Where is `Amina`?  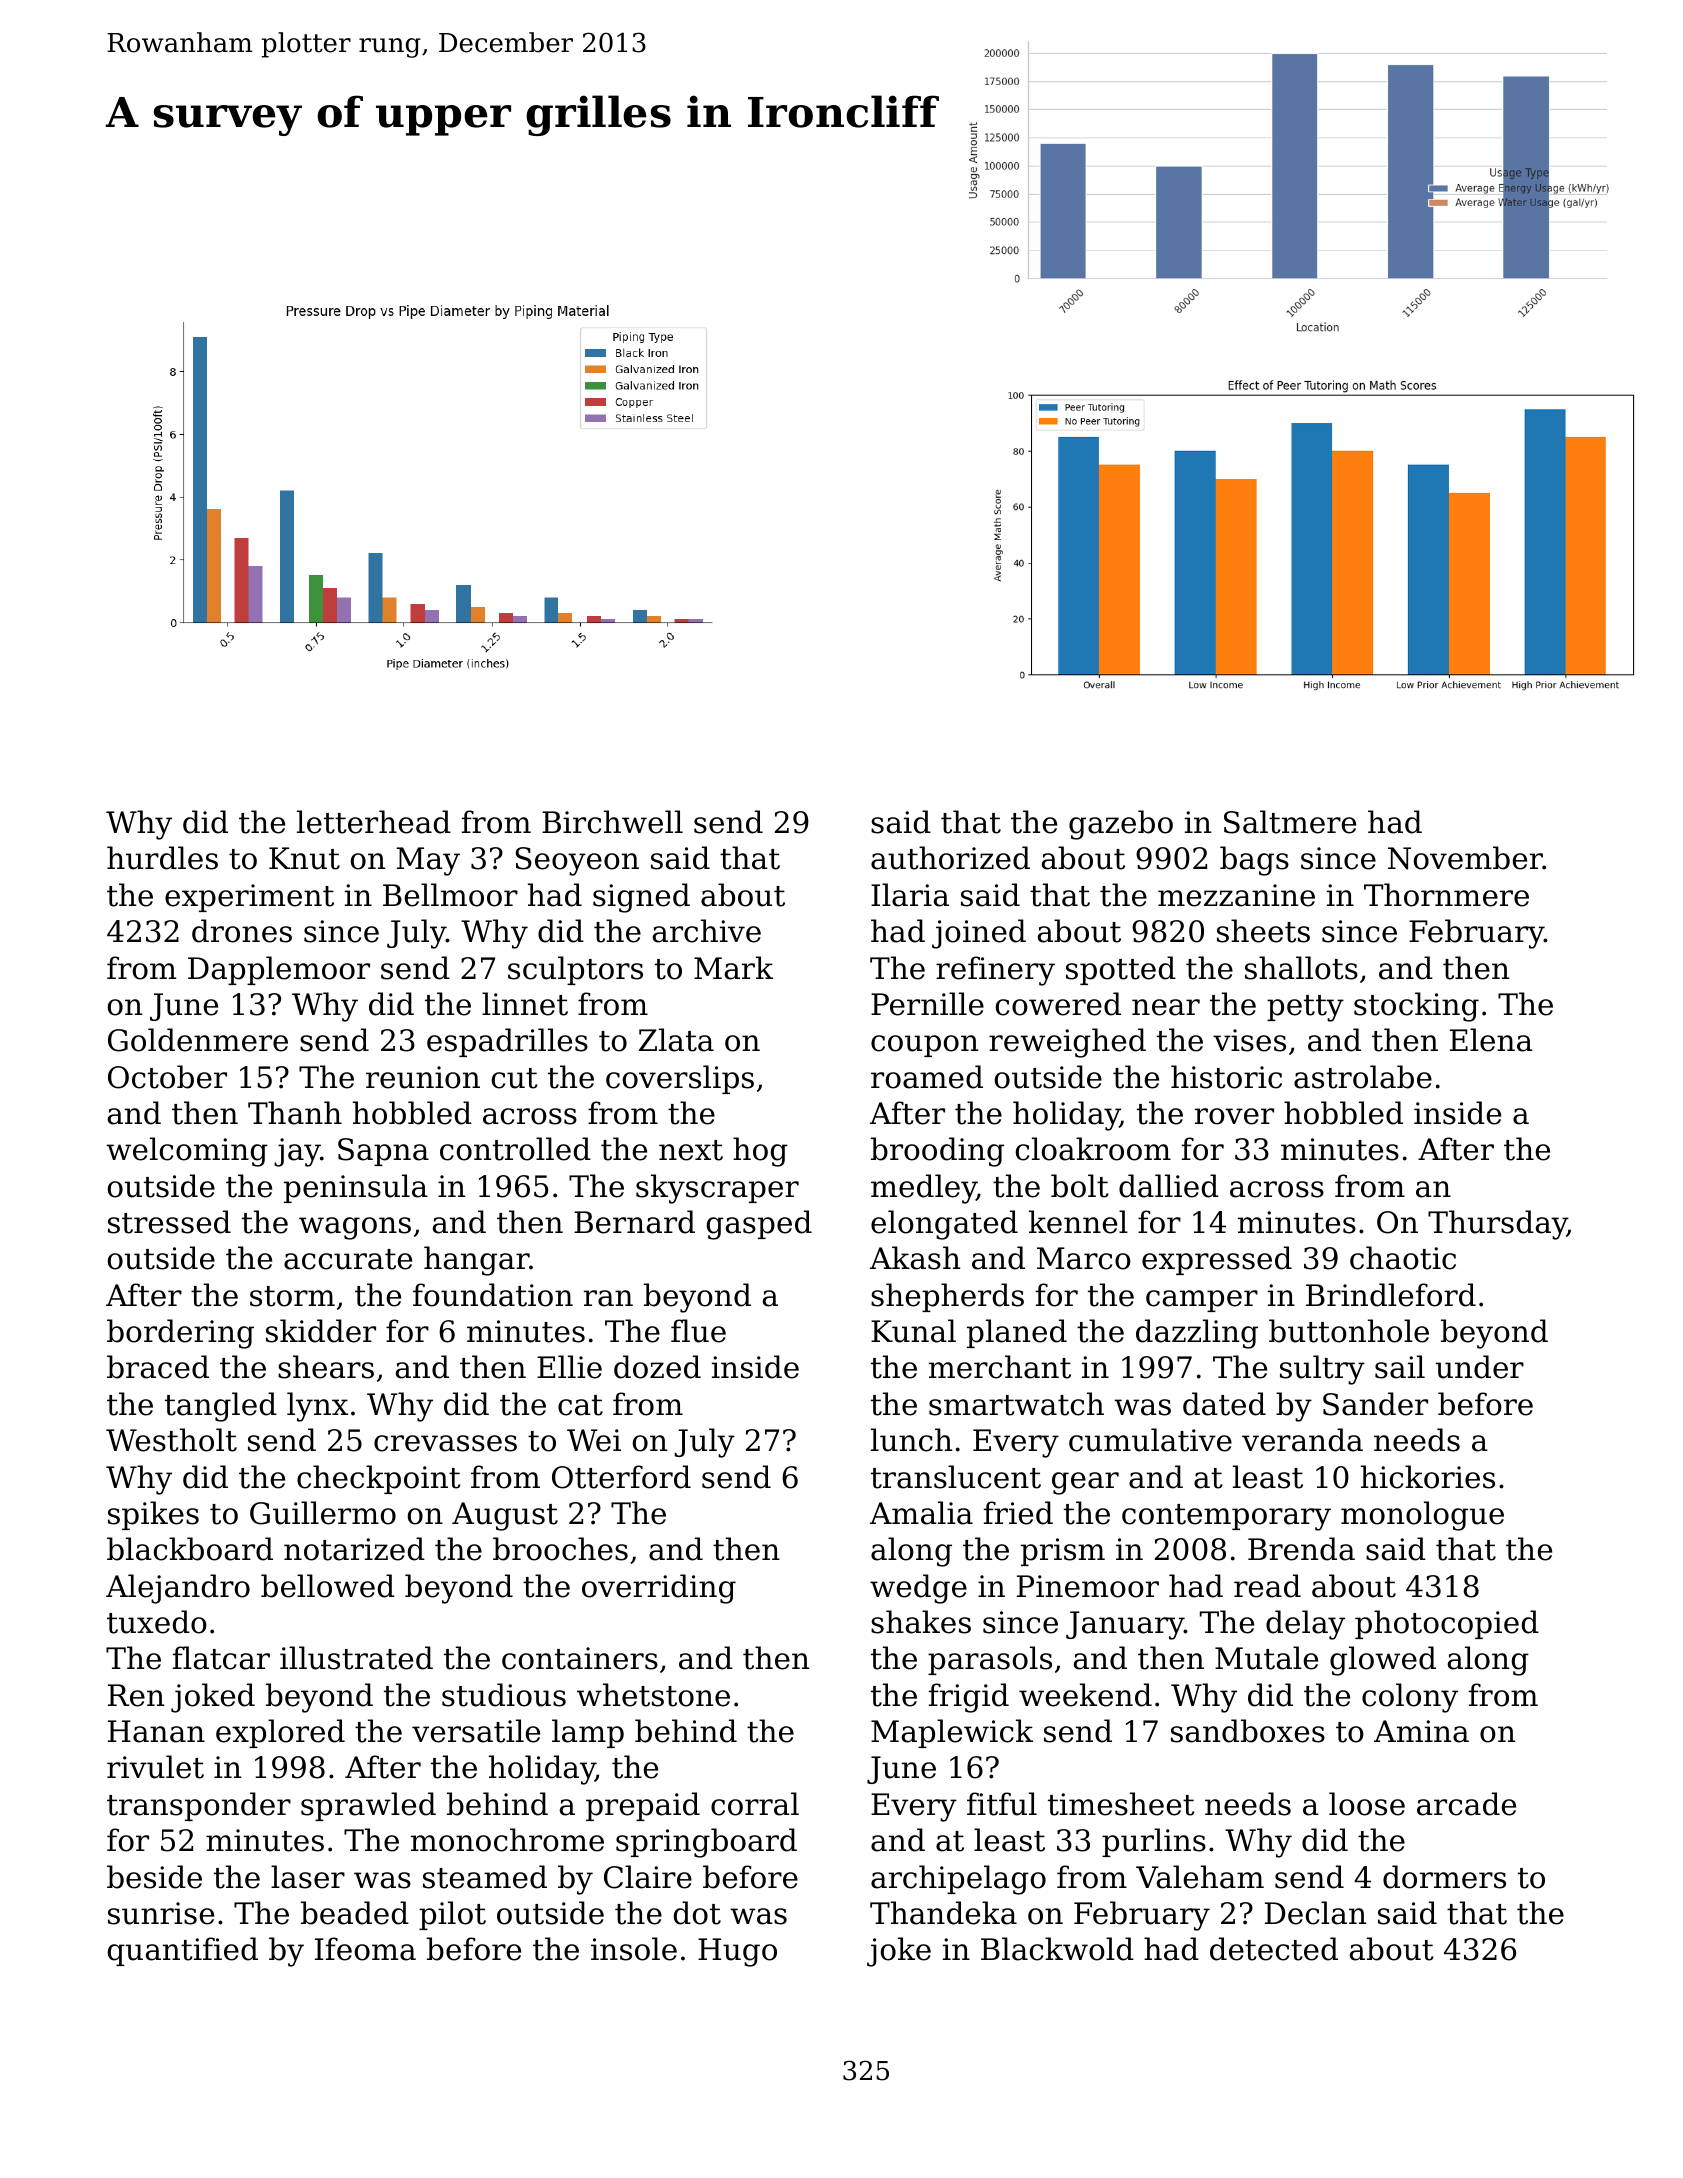 Amina is located at coordinates (1421, 1731).
